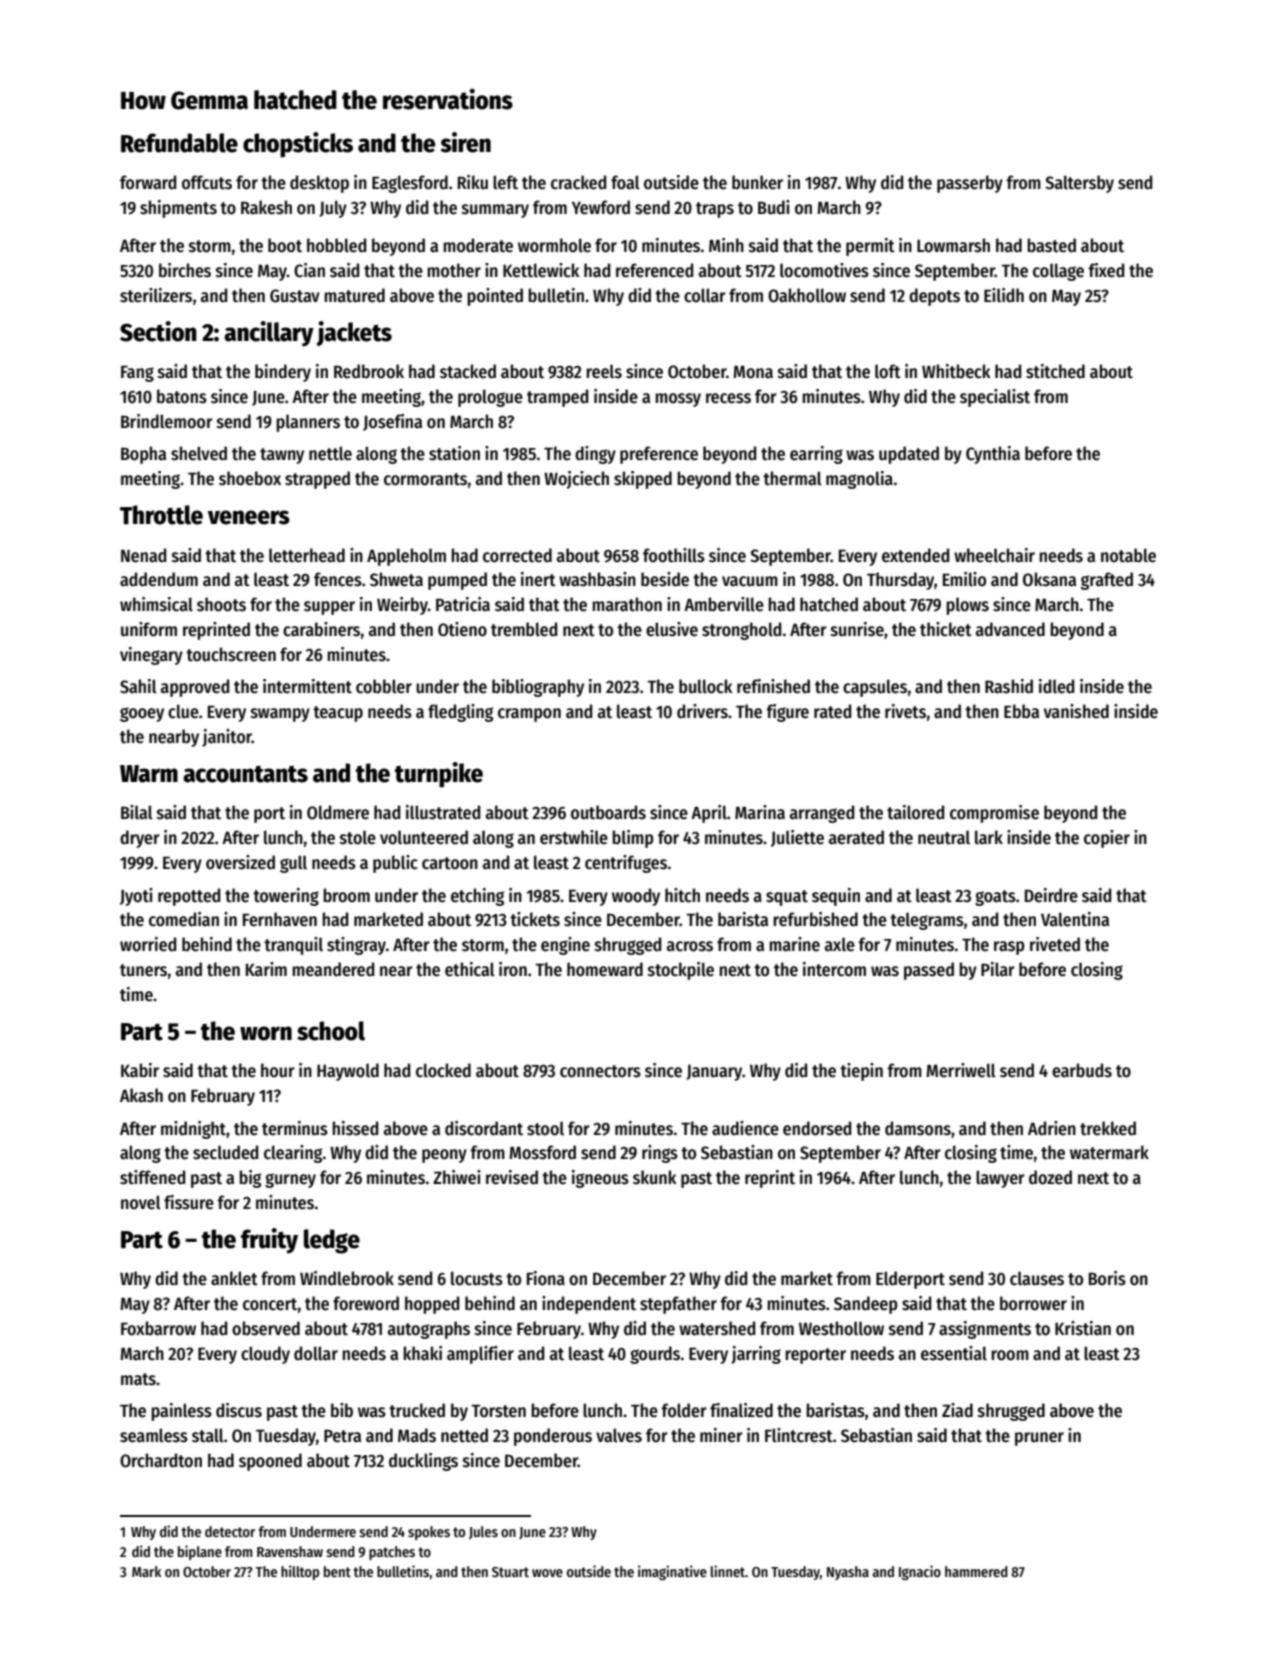 The width and height of the image is (1280, 1657). Describe the element at coordinates (179, 143) in the image. I see `Refundable` at that location.
